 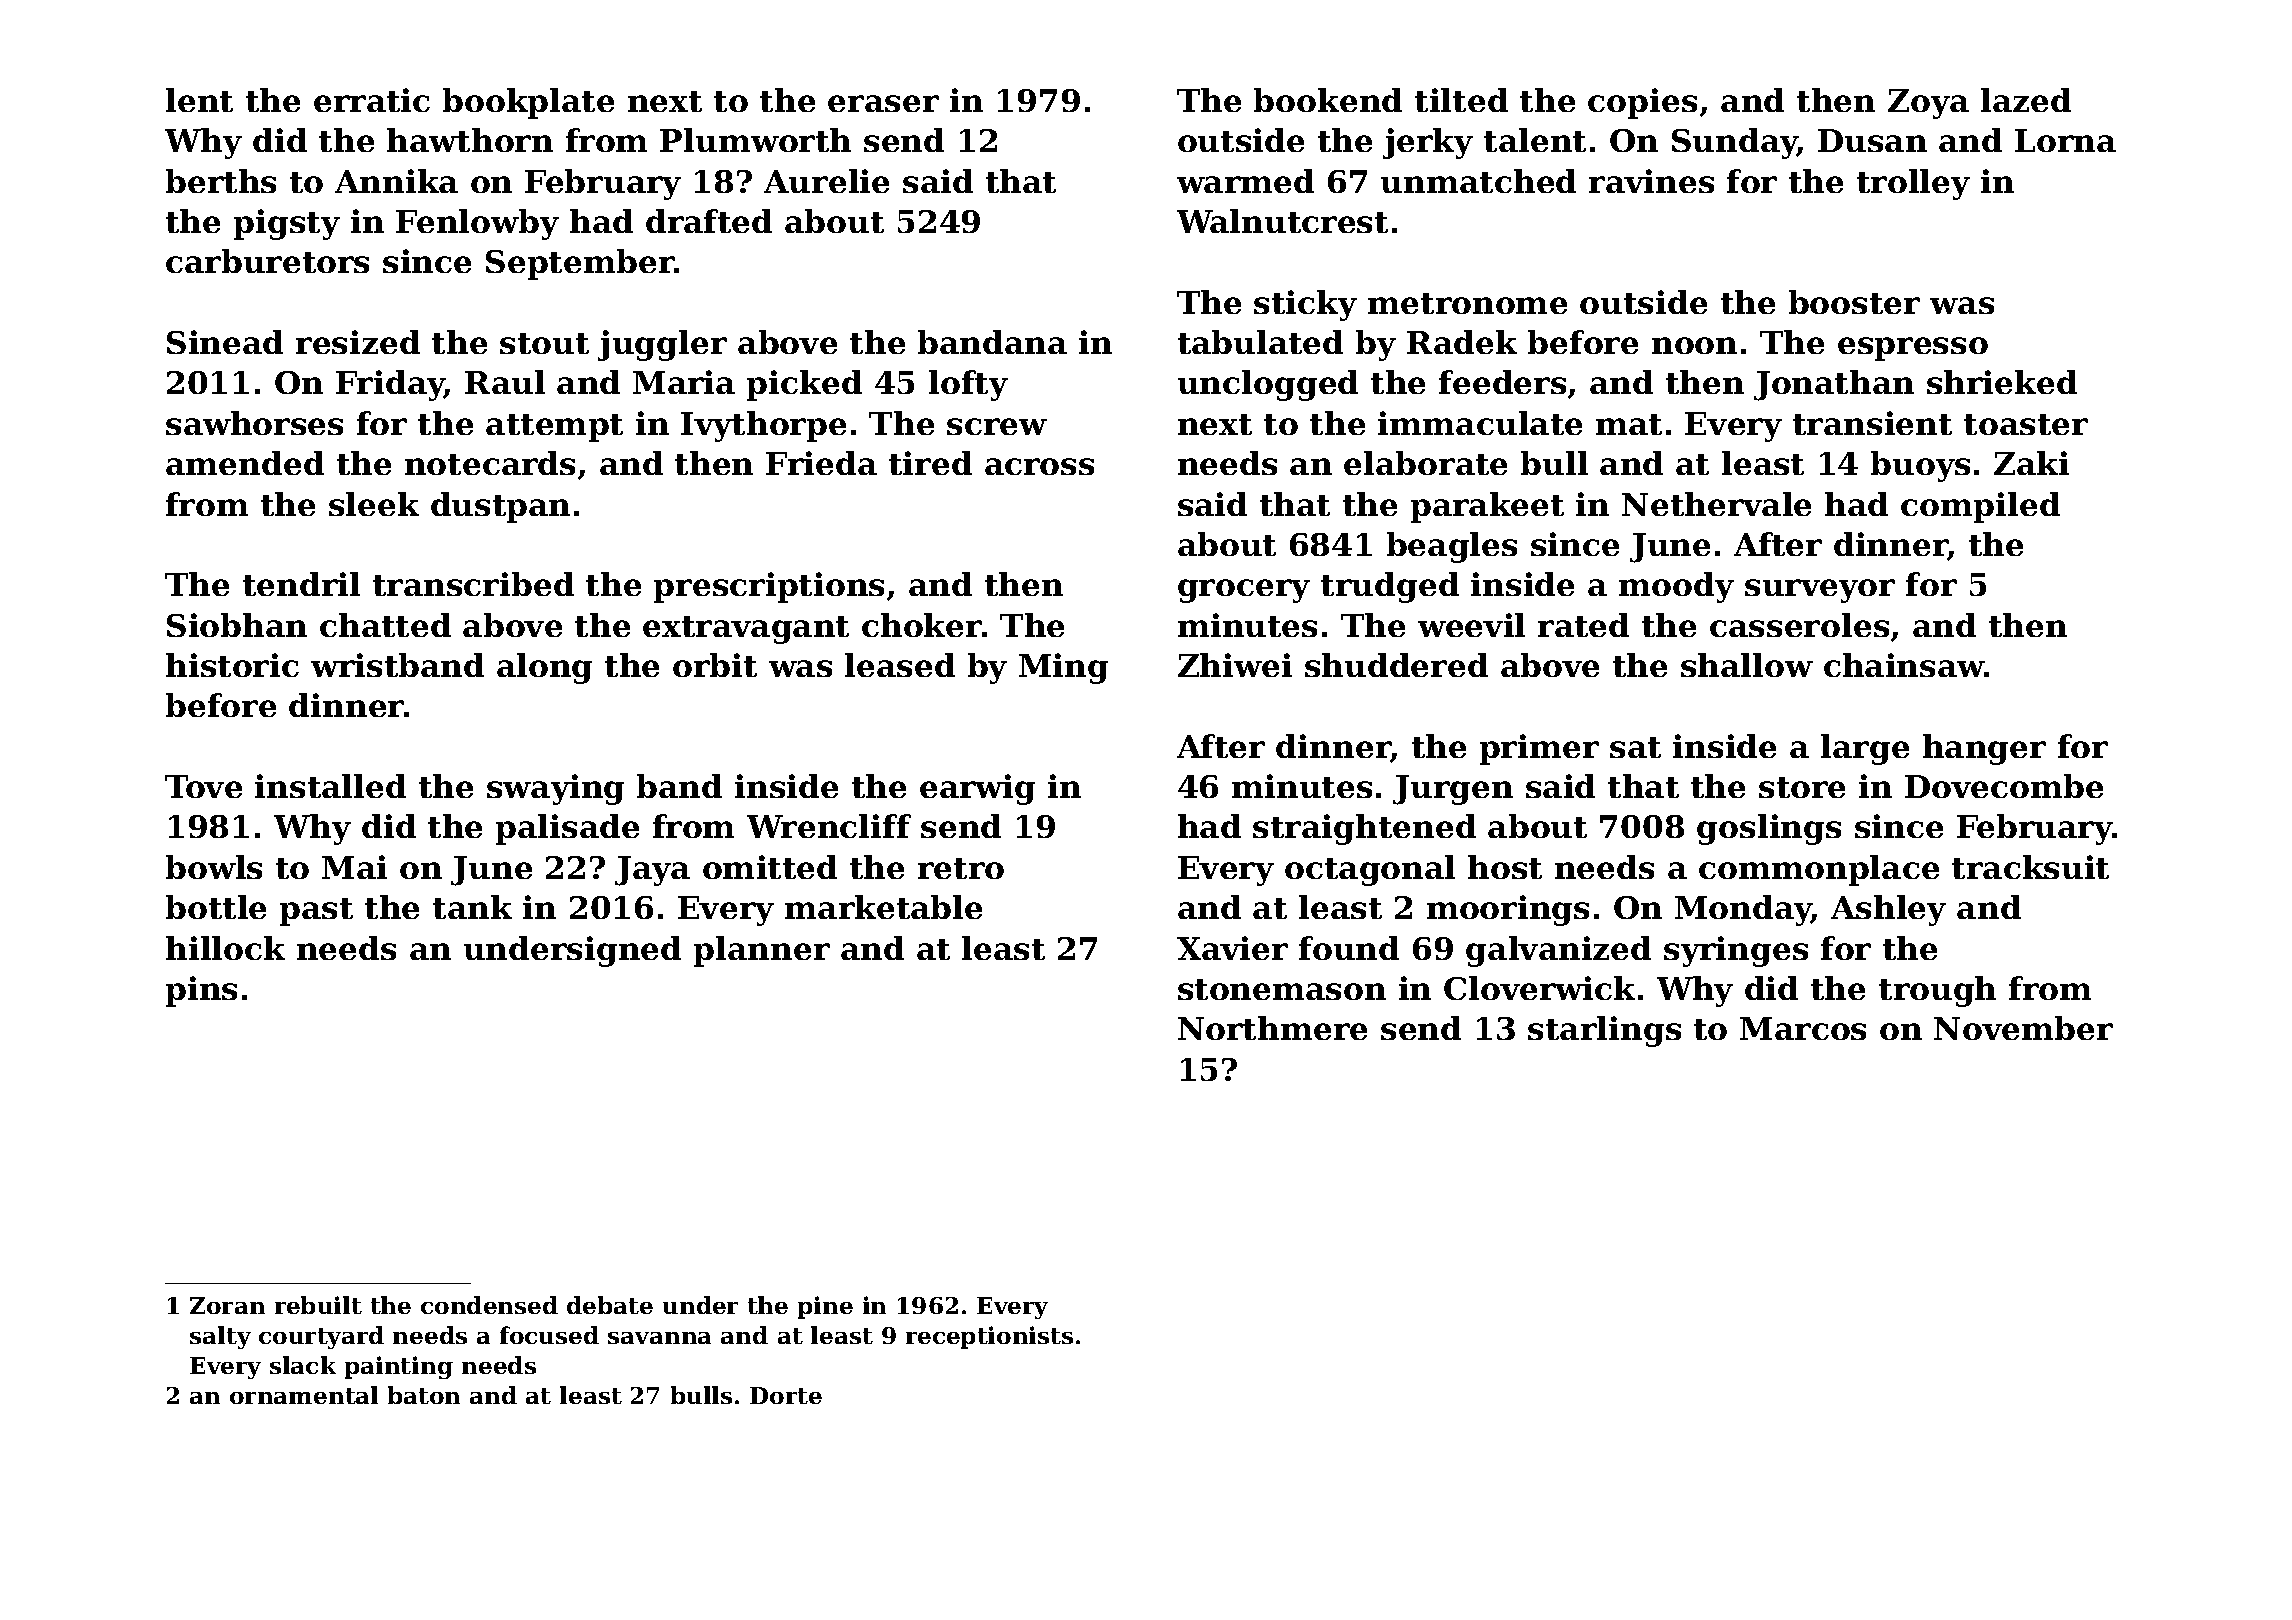 I want to click on receptionists, so click(x=989, y=1337).
